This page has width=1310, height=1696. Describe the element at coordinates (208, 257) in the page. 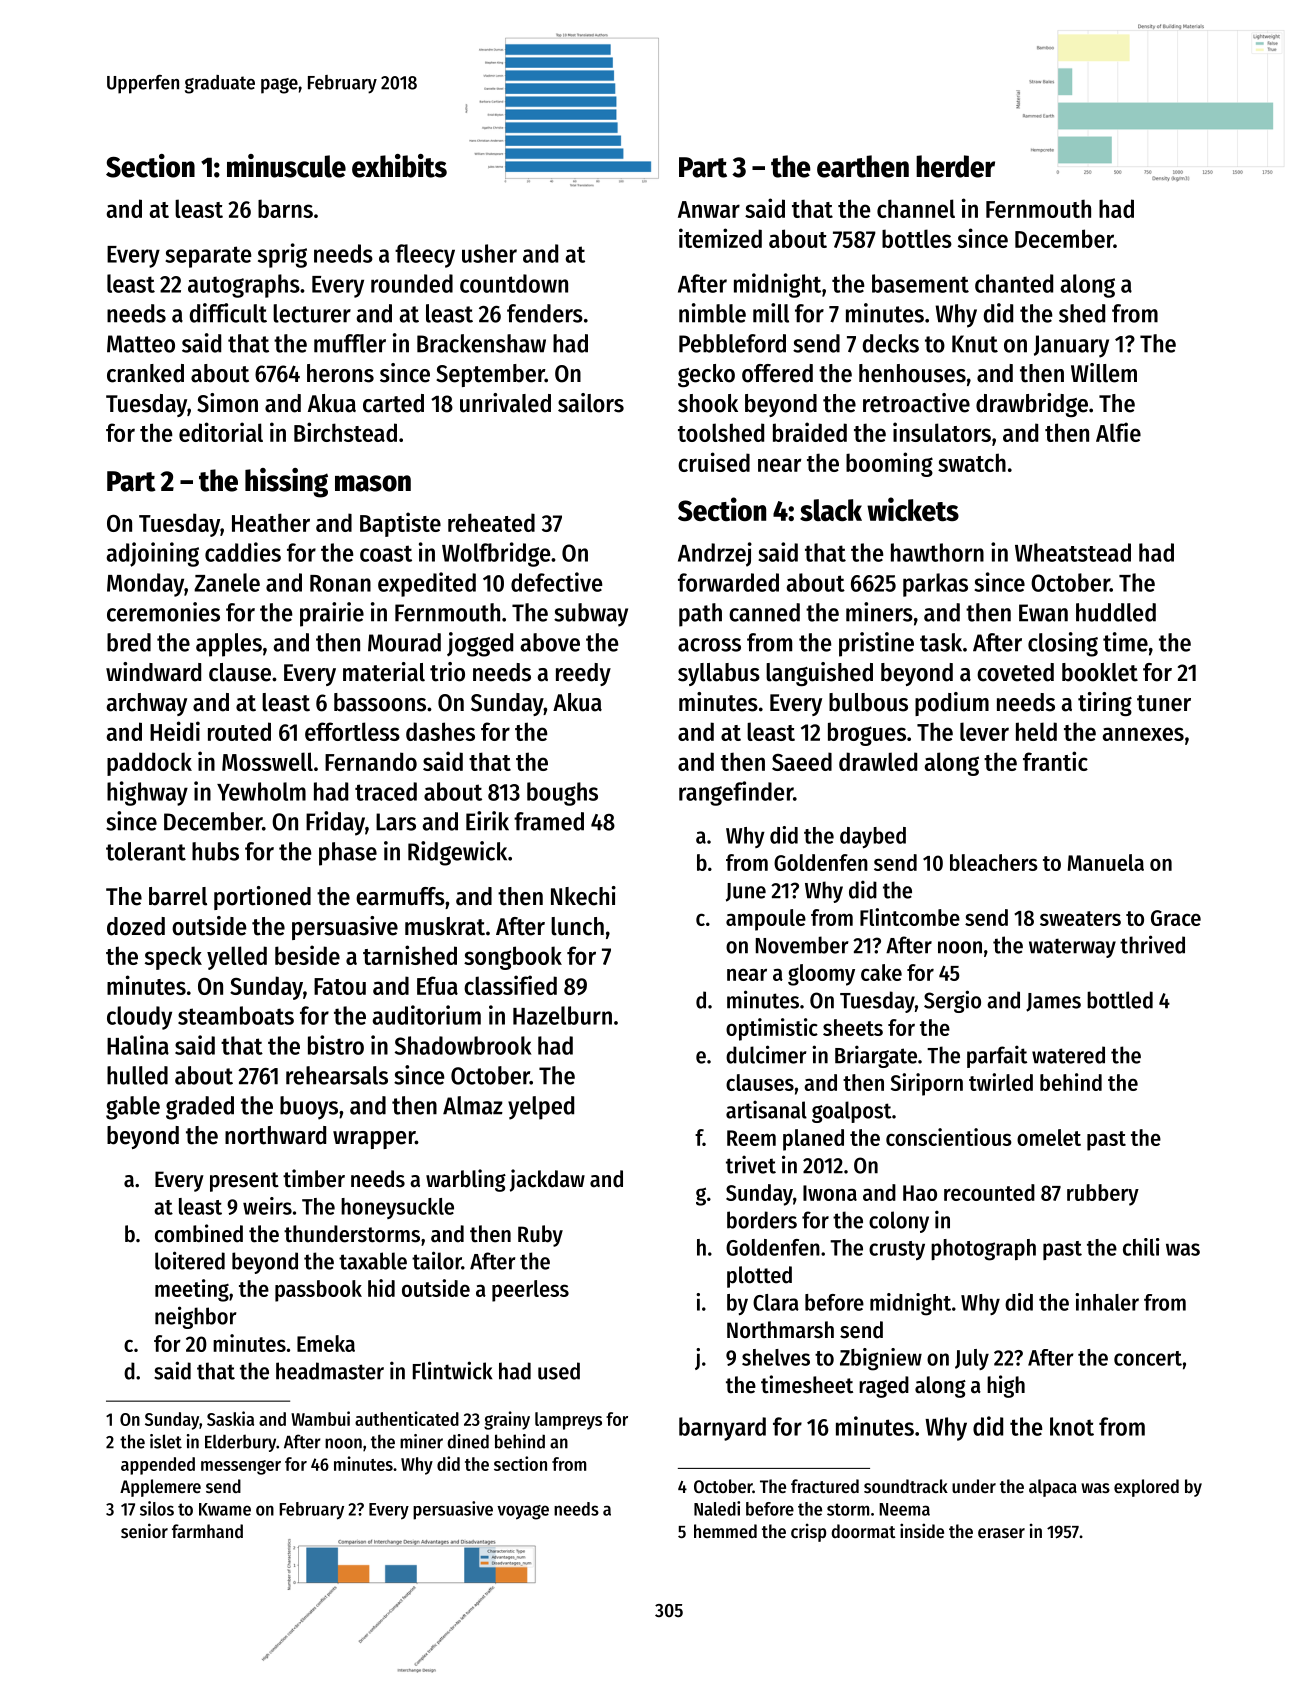

I see `separate` at that location.
